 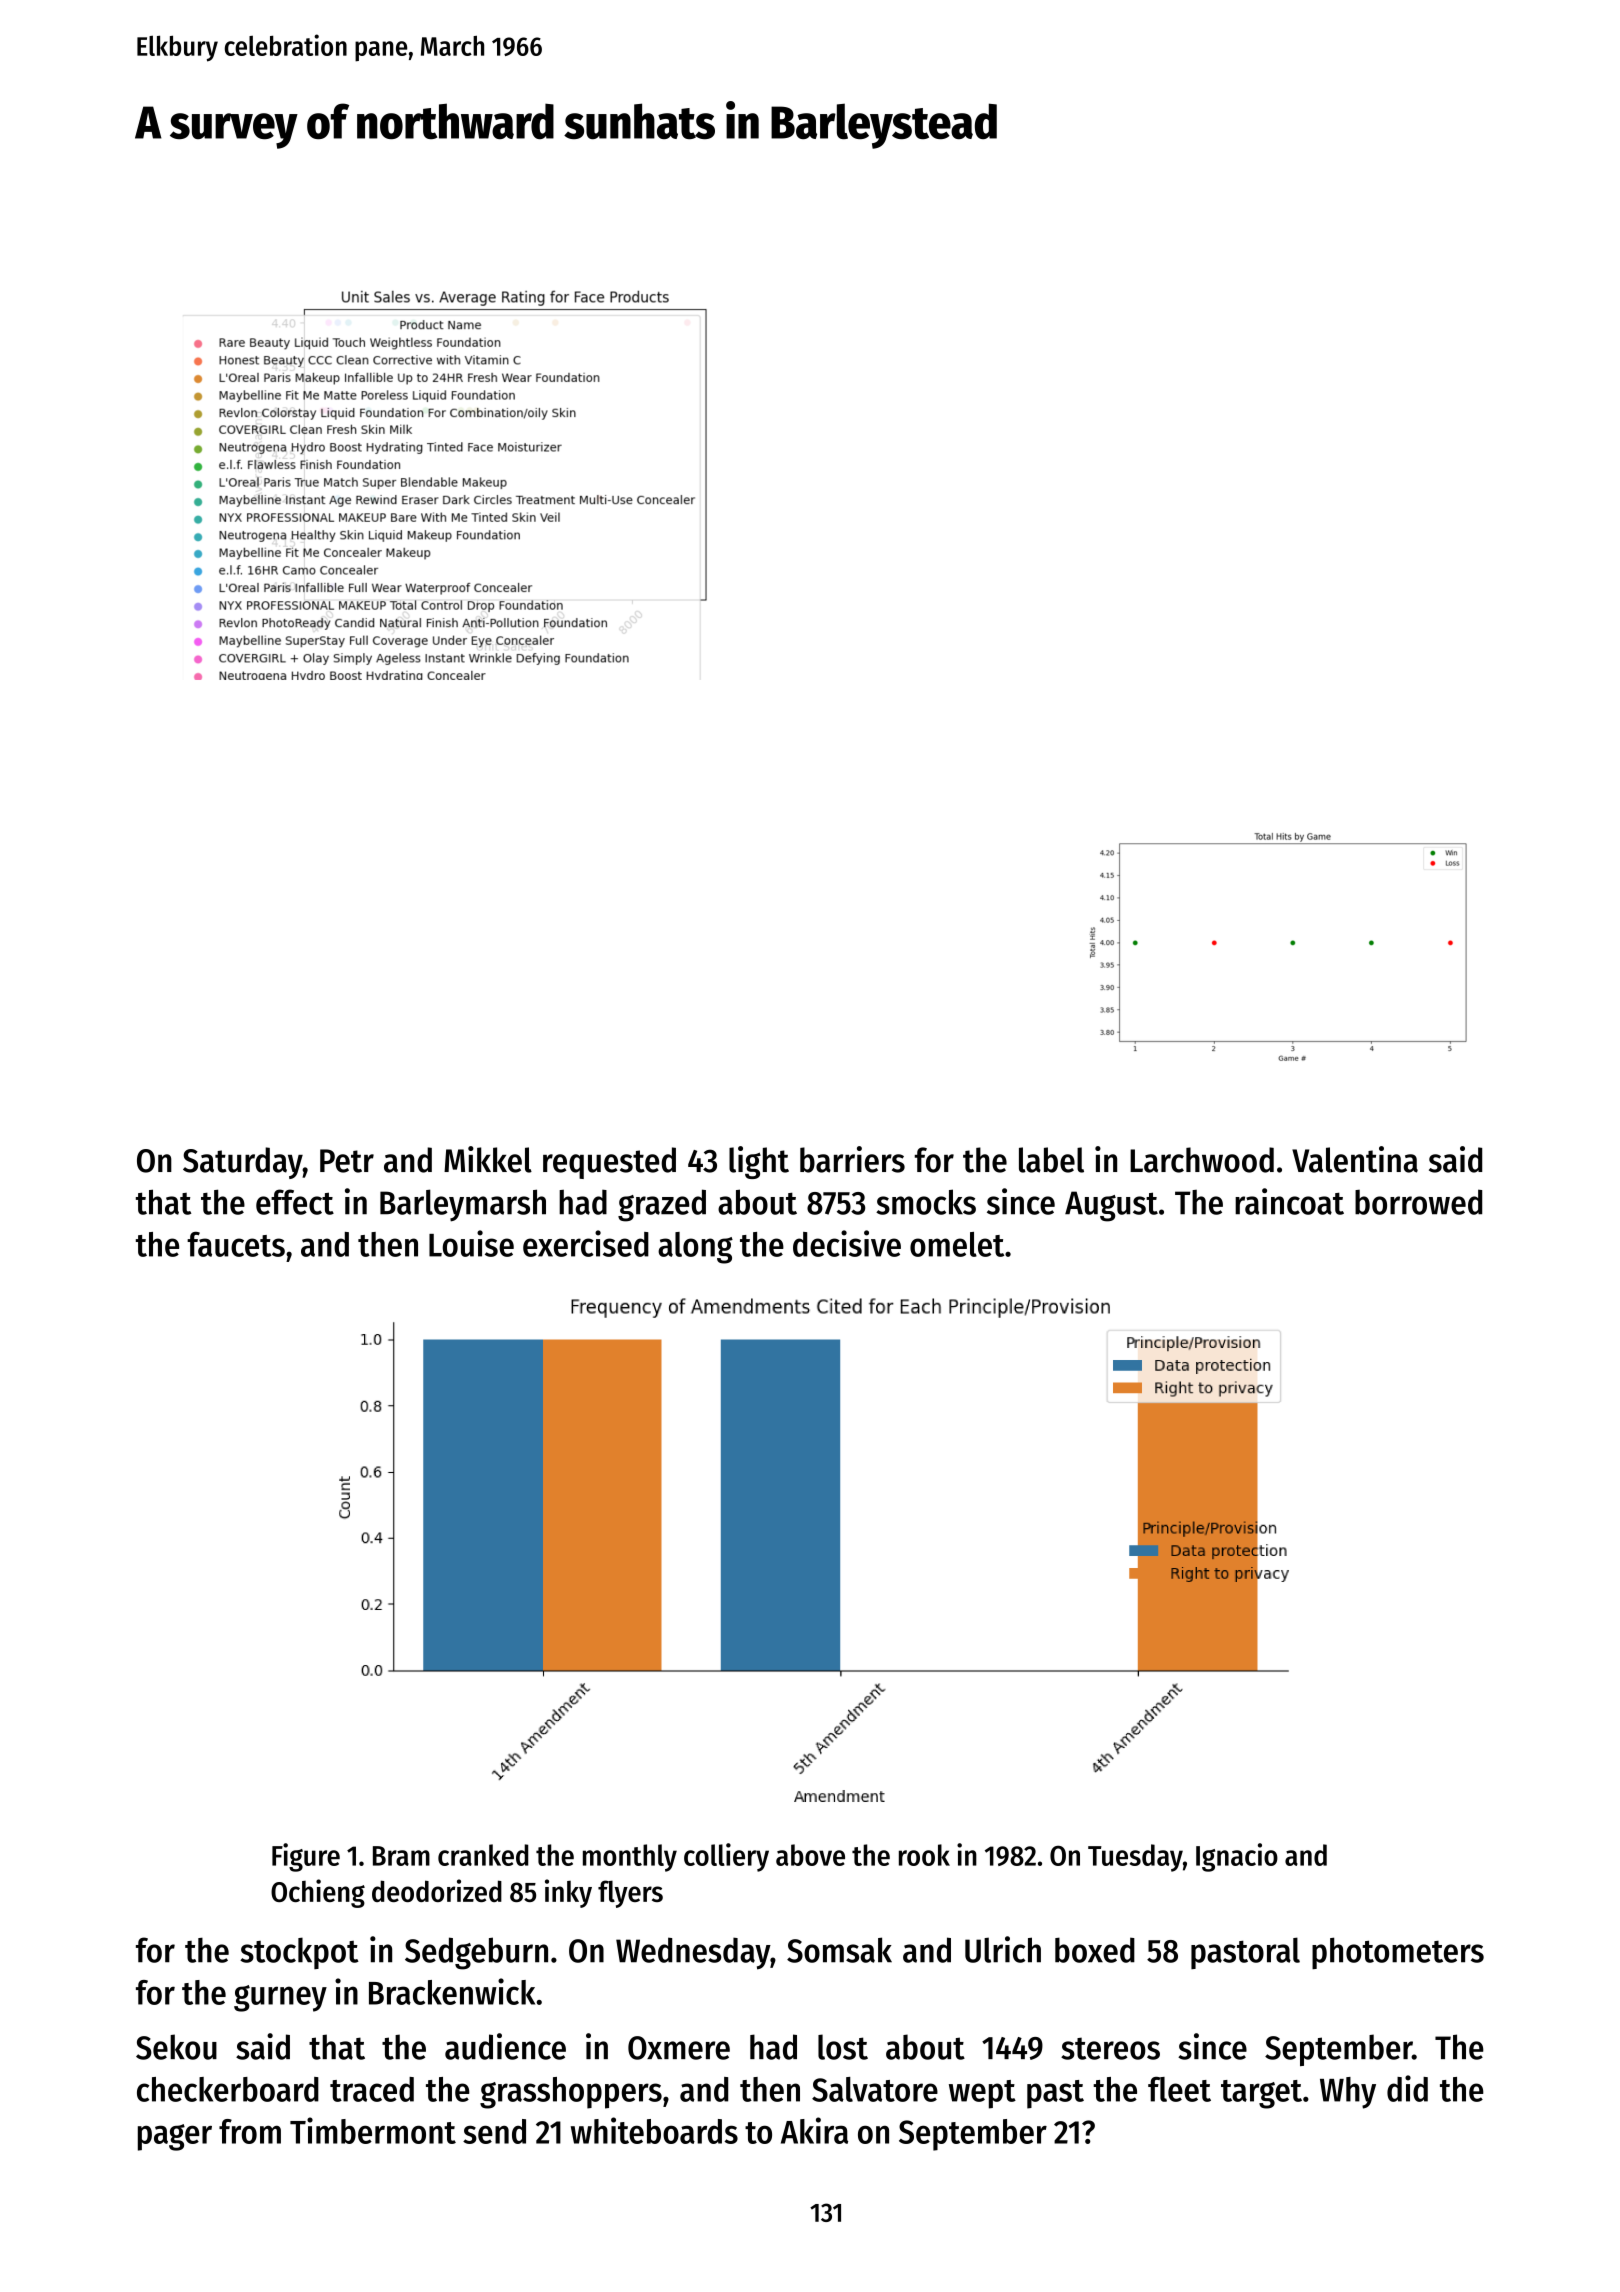 I want to click on omelet, so click(x=957, y=1244).
